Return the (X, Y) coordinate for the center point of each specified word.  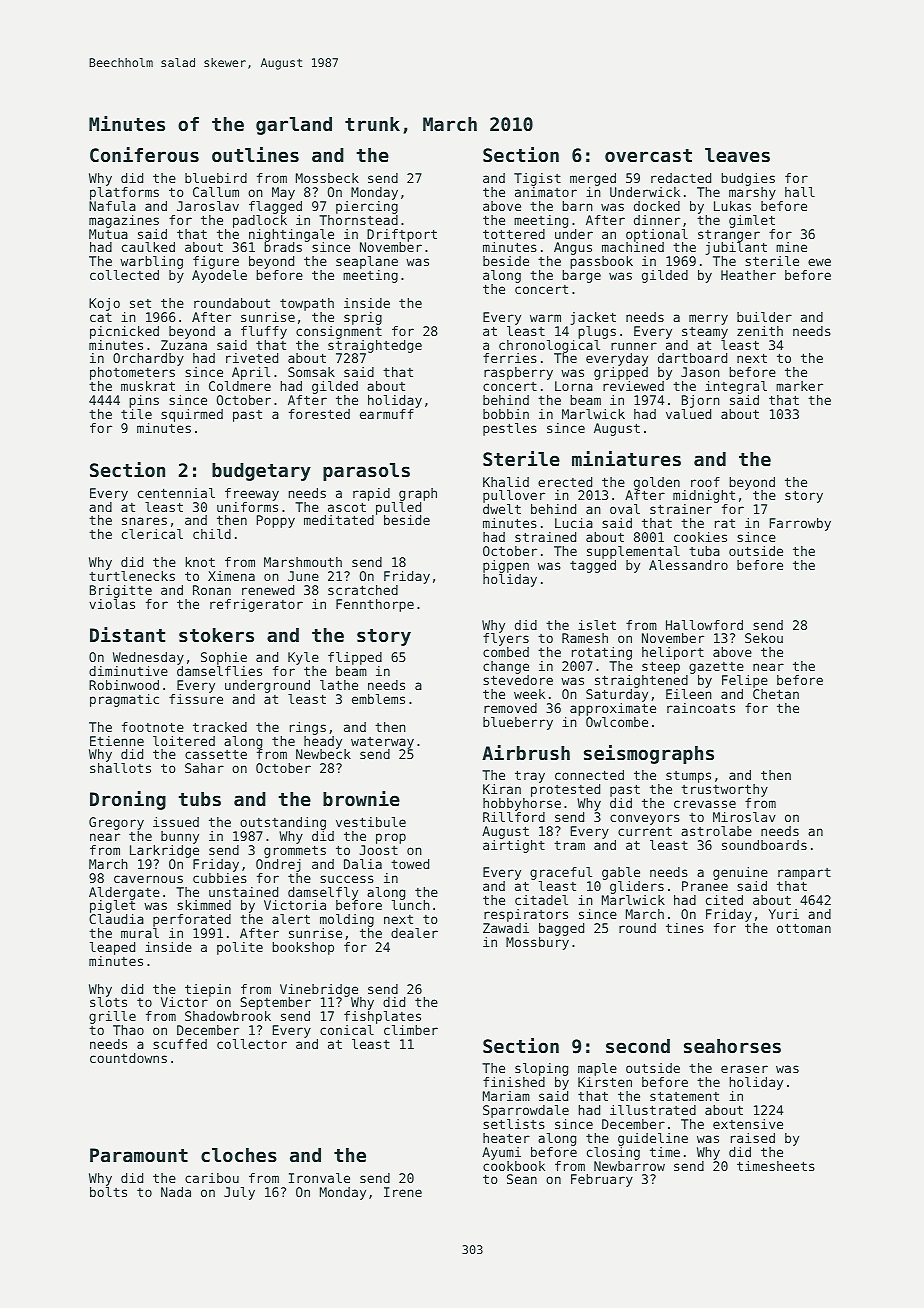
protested (565, 790)
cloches (239, 1155)
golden (657, 483)
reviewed (633, 386)
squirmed (192, 415)
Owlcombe (617, 722)
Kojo (104, 304)
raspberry (518, 373)
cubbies (220, 878)
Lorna (574, 386)
